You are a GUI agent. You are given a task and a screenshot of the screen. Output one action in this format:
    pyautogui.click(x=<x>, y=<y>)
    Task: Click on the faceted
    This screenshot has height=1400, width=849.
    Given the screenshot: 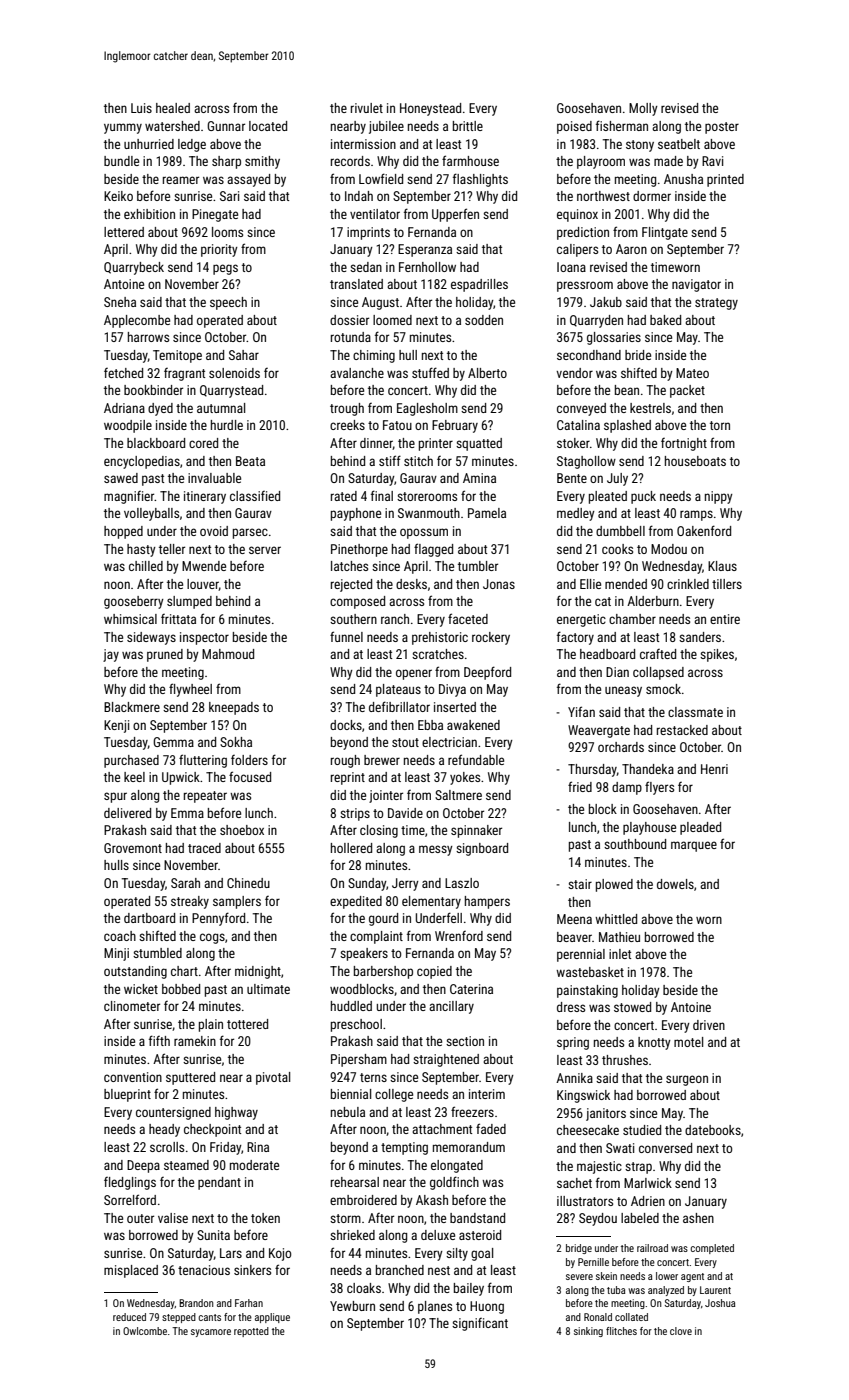 What is the action you would take?
    pyautogui.click(x=468, y=618)
